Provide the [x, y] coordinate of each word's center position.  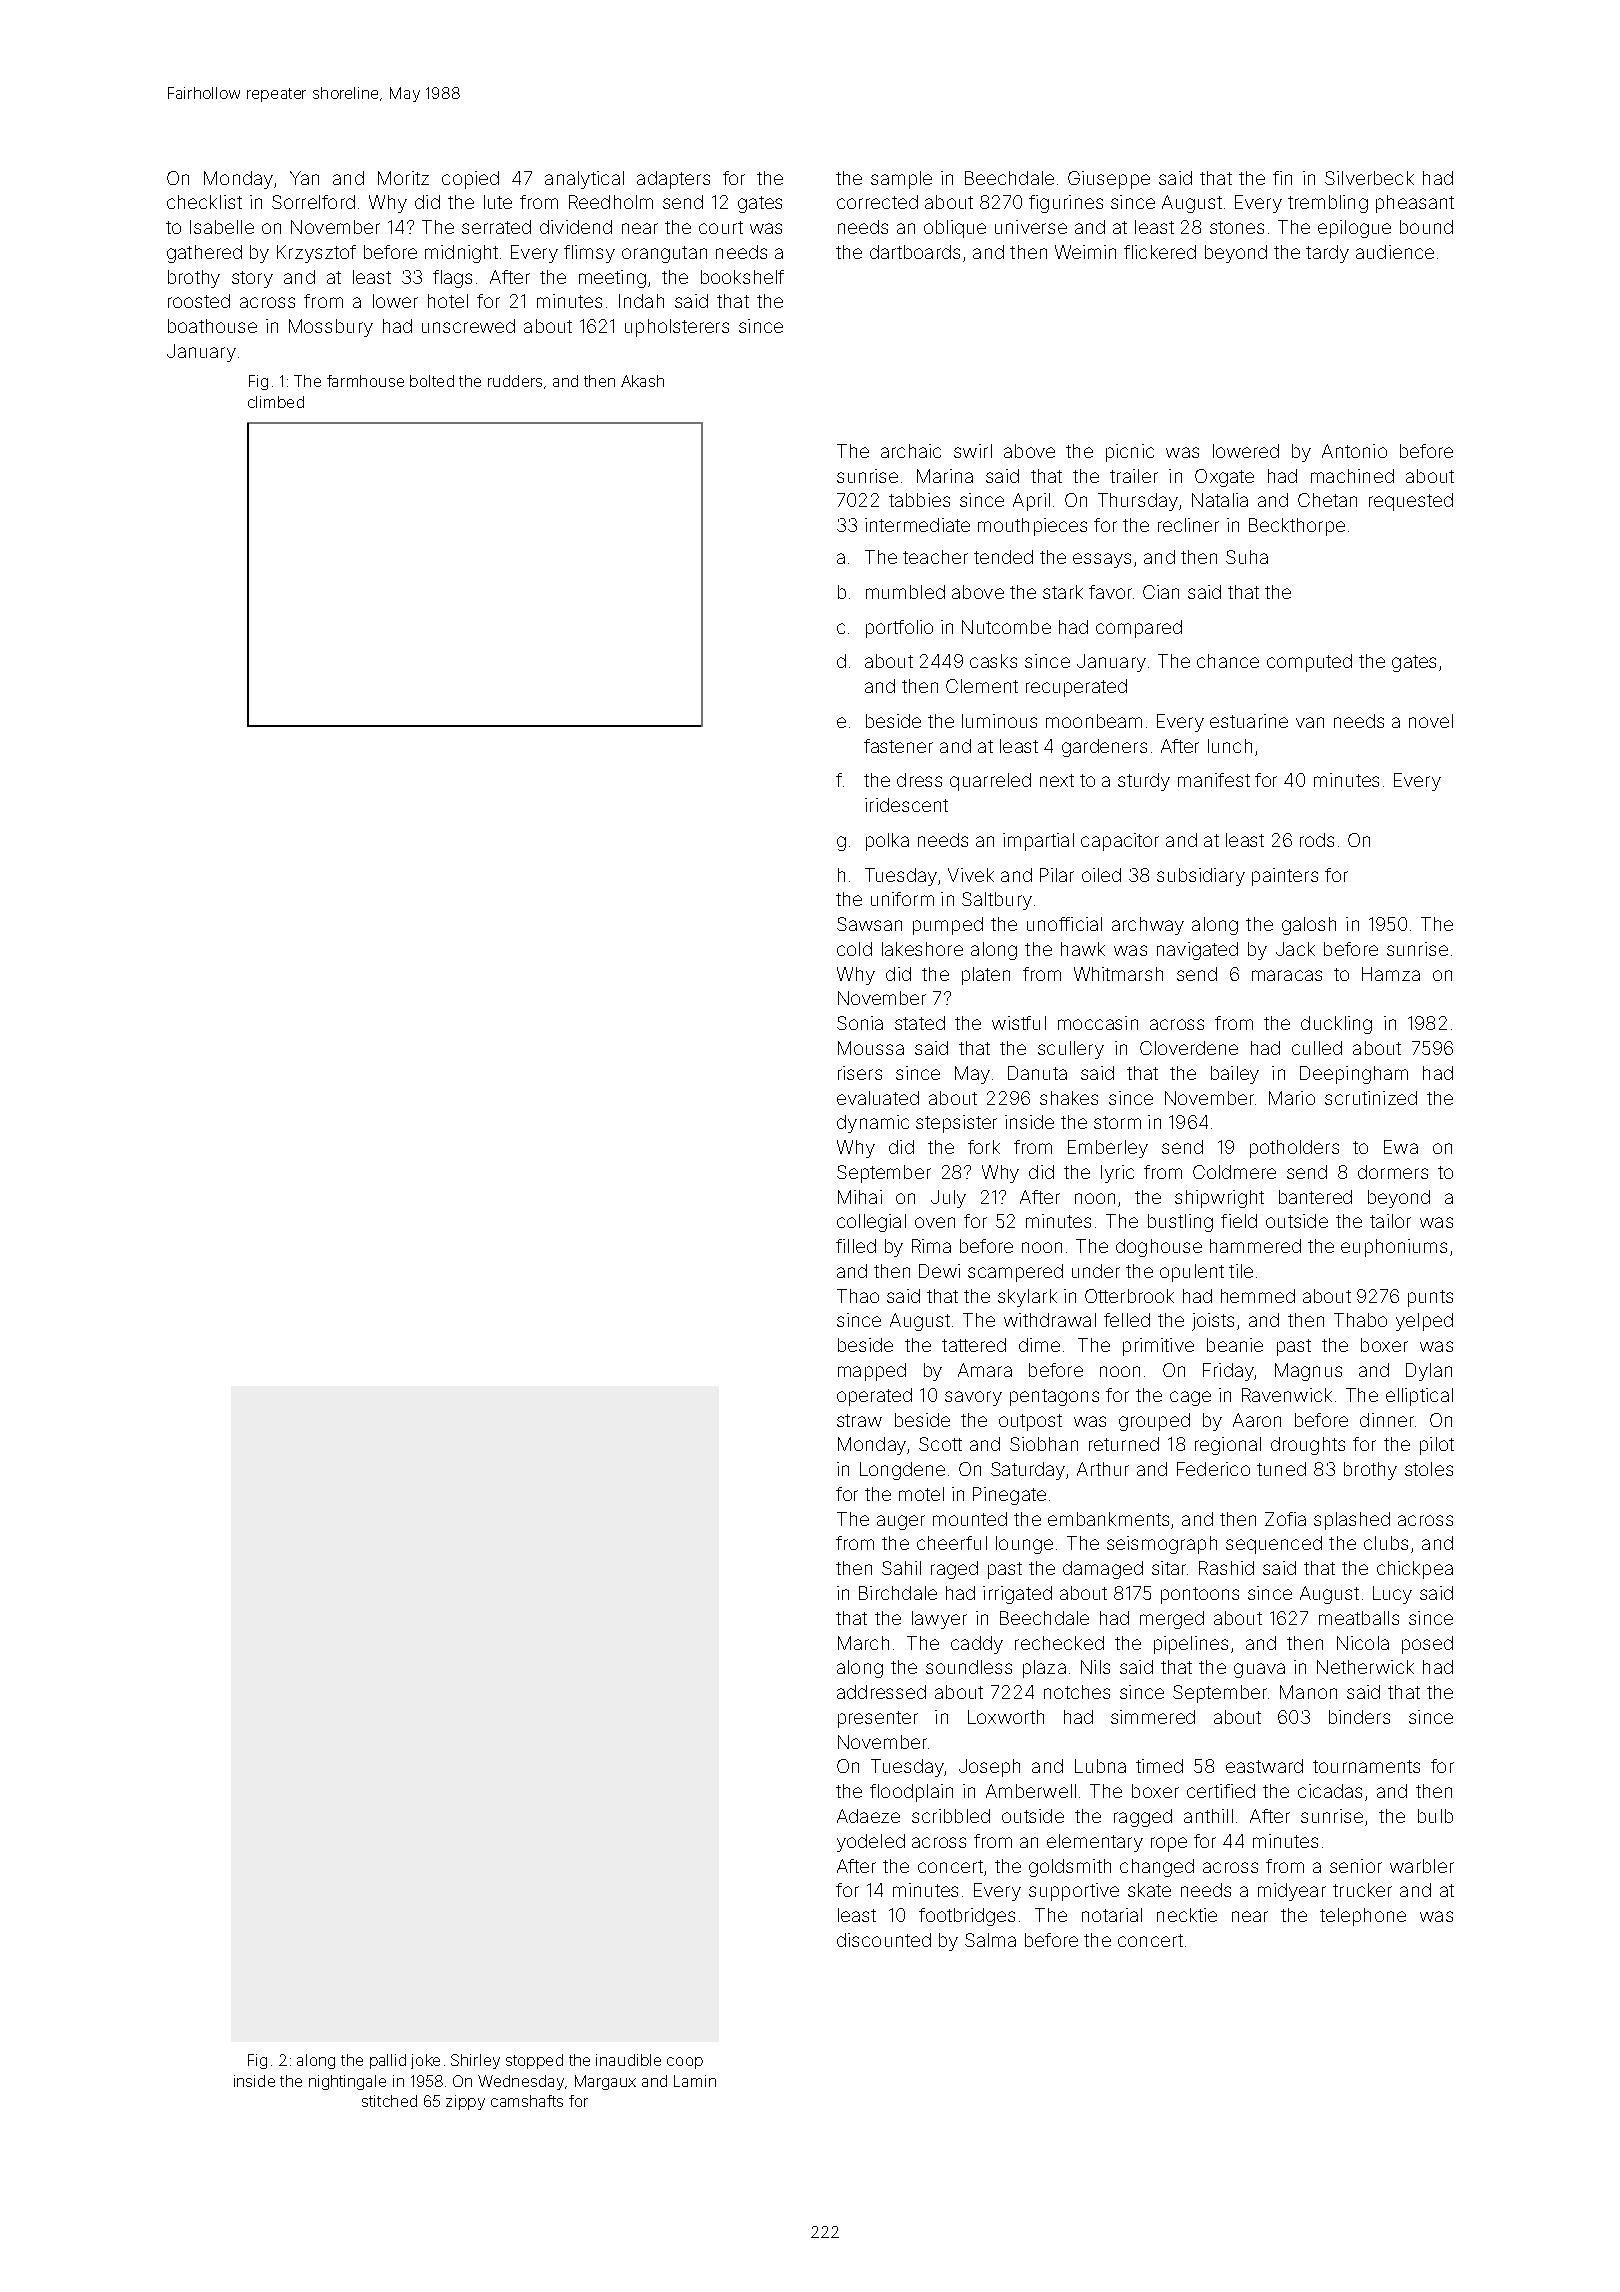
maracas [1287, 975]
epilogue [1354, 229]
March [863, 1643]
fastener [898, 746]
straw [859, 1420]
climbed [276, 402]
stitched [389, 2101]
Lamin [695, 2081]
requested [1411, 502]
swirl [973, 451]
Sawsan [869, 924]
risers [860, 1073]
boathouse [212, 326]
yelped [1424, 1322]
